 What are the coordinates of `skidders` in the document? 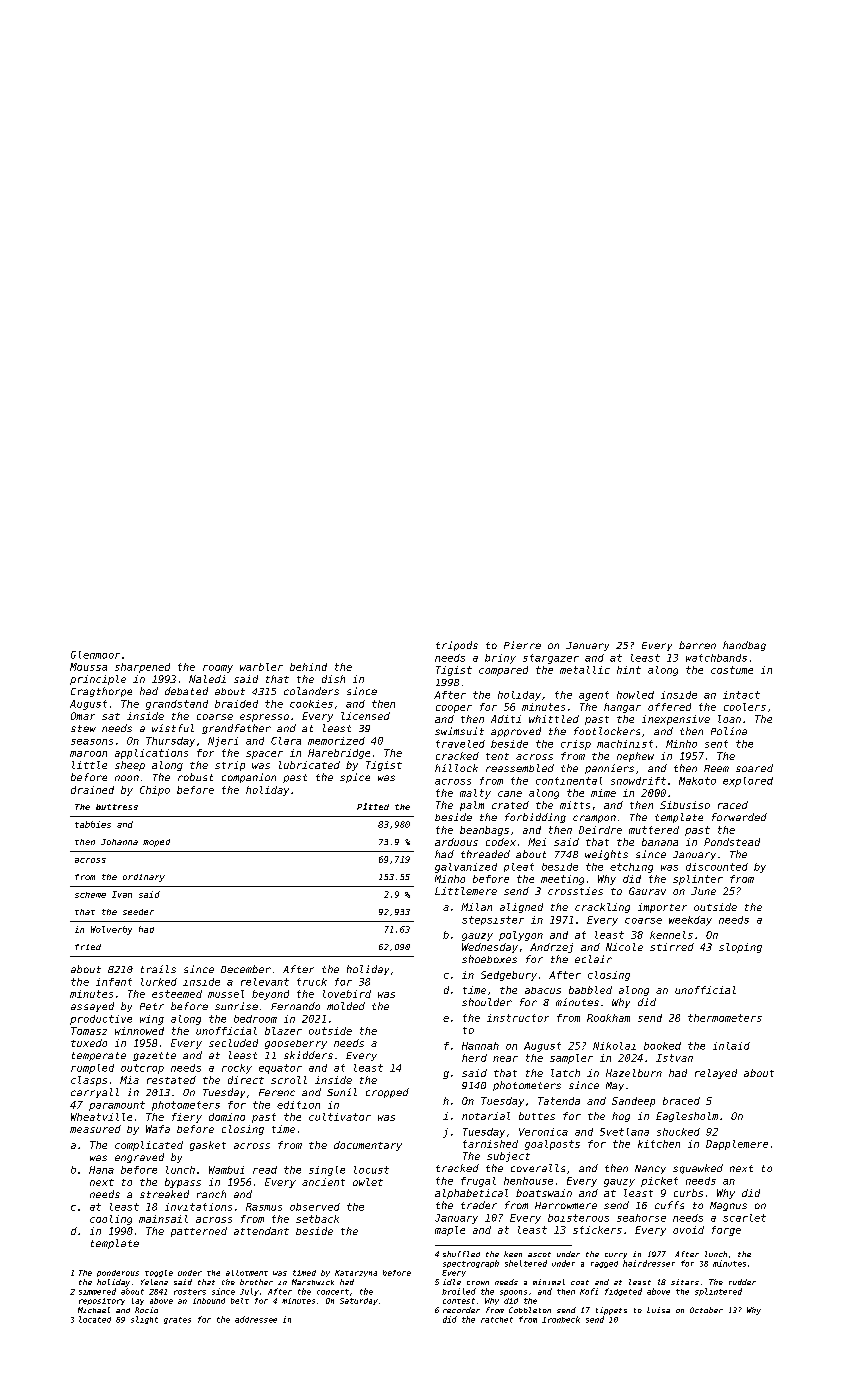 It's located at (308, 1055).
